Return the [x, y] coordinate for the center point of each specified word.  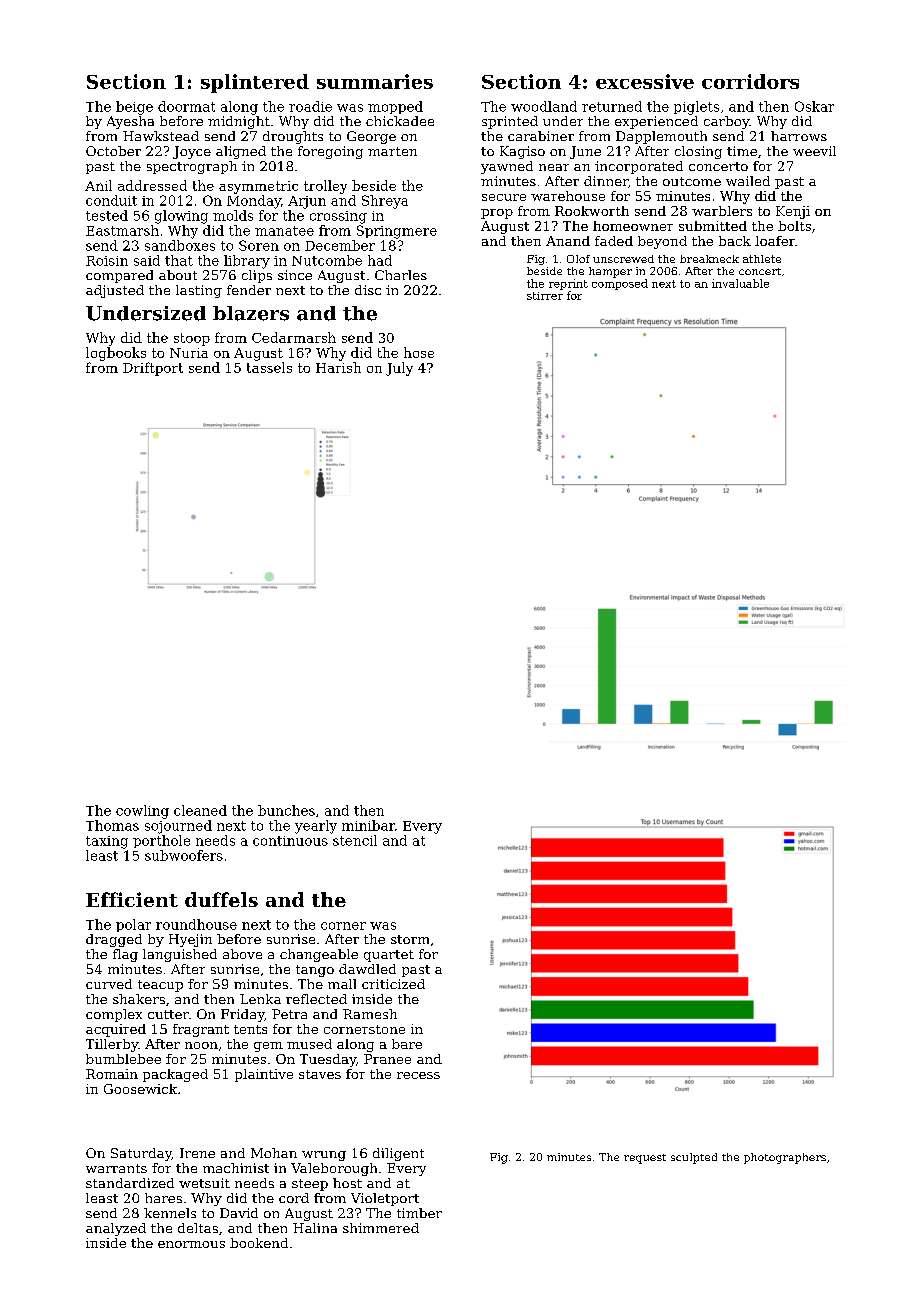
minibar [368, 825]
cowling [142, 812]
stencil [355, 840]
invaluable [740, 283]
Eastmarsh [122, 230]
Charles [401, 275]
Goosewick [140, 1089]
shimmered [381, 1228]
